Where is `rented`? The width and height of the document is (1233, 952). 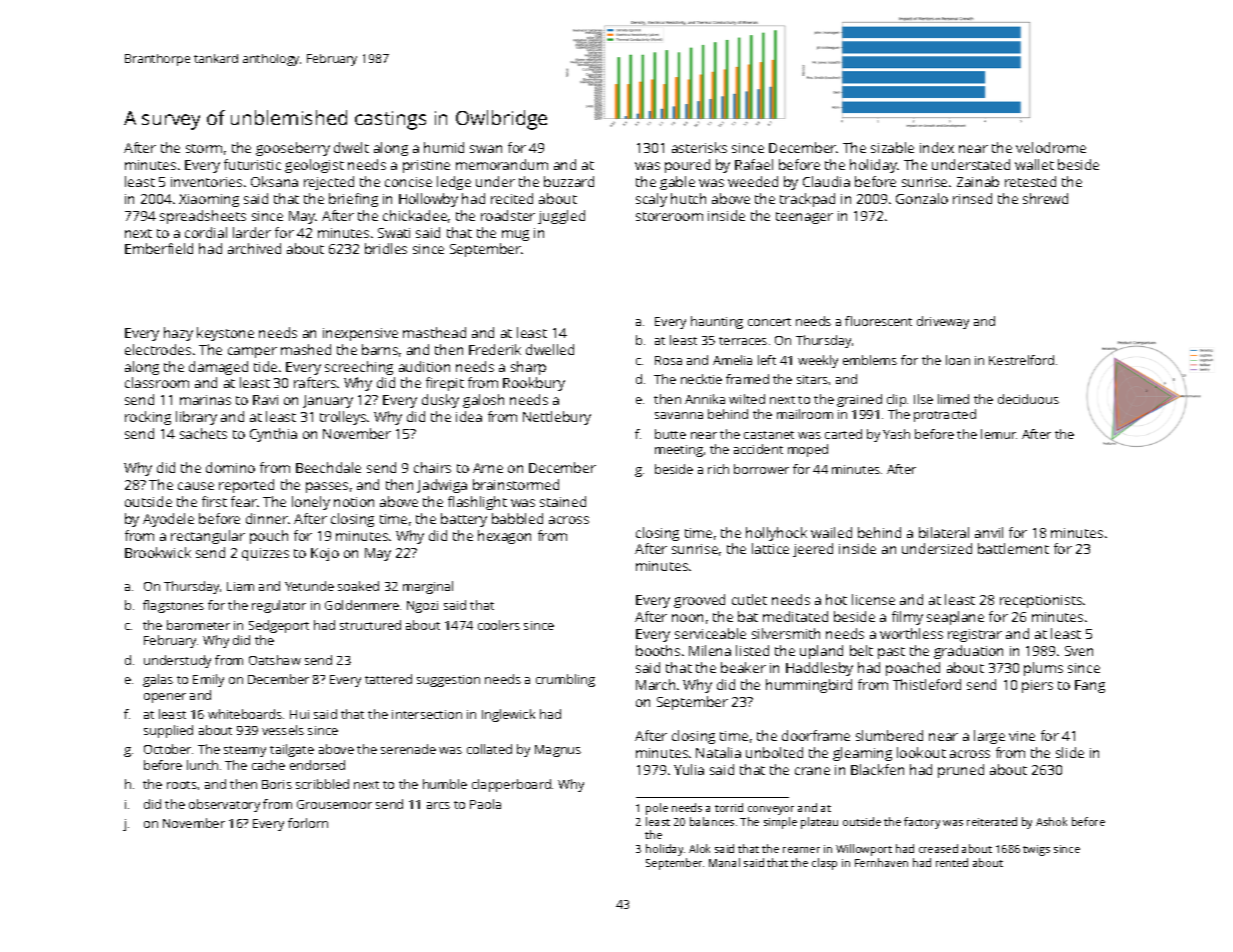 rented is located at coordinates (952, 862).
